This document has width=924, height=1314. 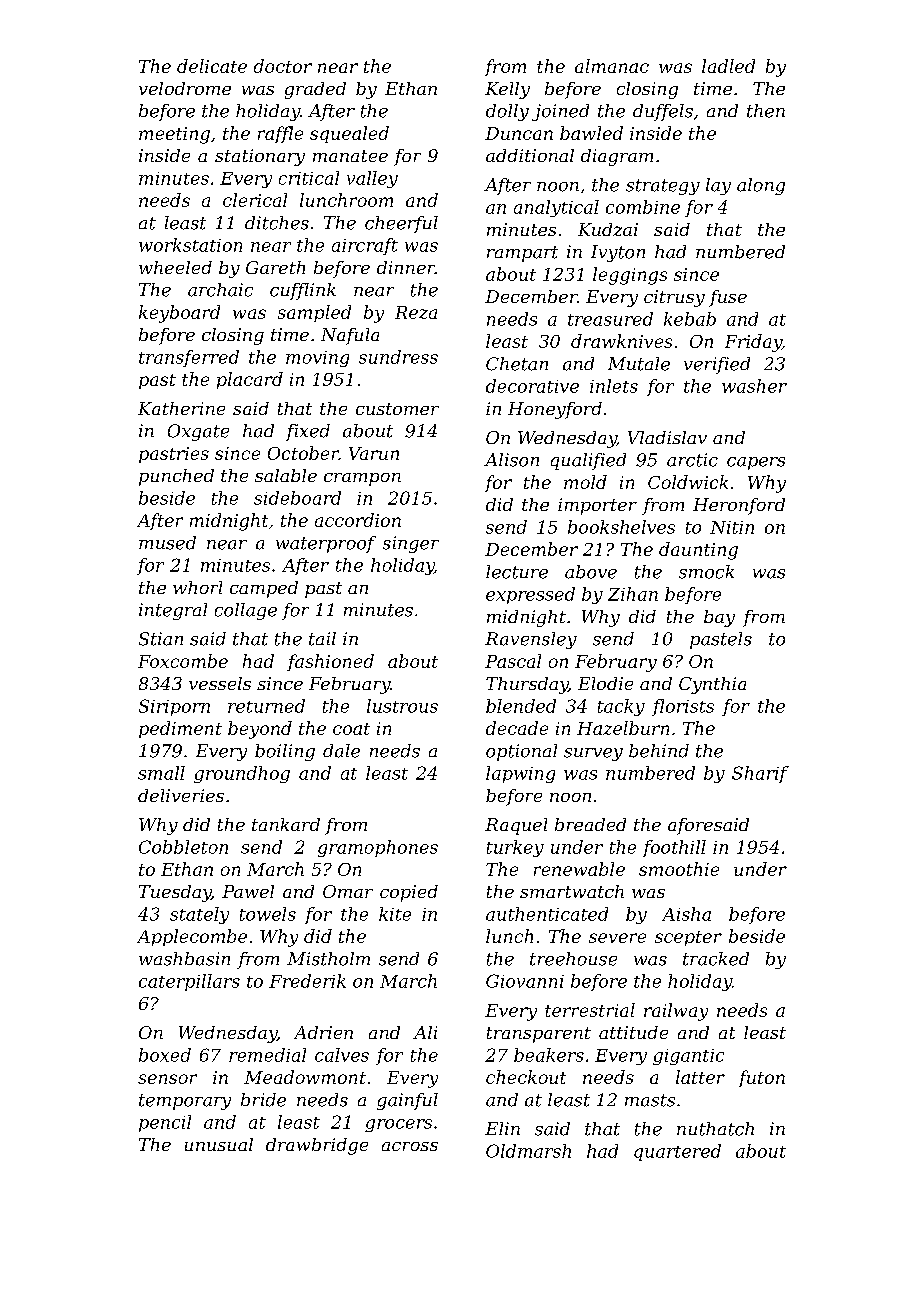 What do you see at coordinates (659, 751) in the document?
I see `behind` at bounding box center [659, 751].
